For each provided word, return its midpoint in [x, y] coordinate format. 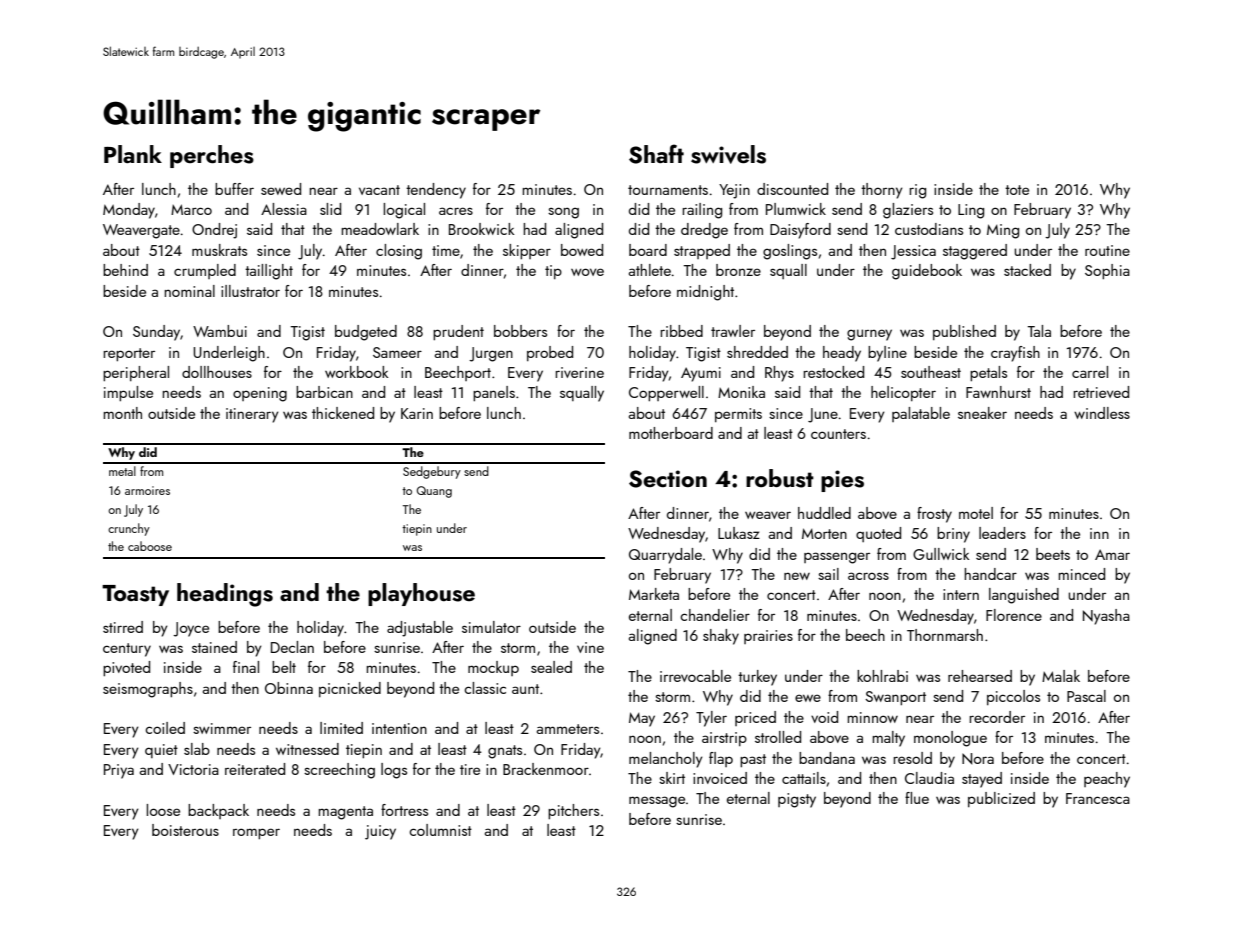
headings [225, 595]
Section [668, 479]
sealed [551, 667]
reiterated [255, 769]
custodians [929, 229]
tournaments [668, 190]
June [823, 415]
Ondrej [214, 231]
